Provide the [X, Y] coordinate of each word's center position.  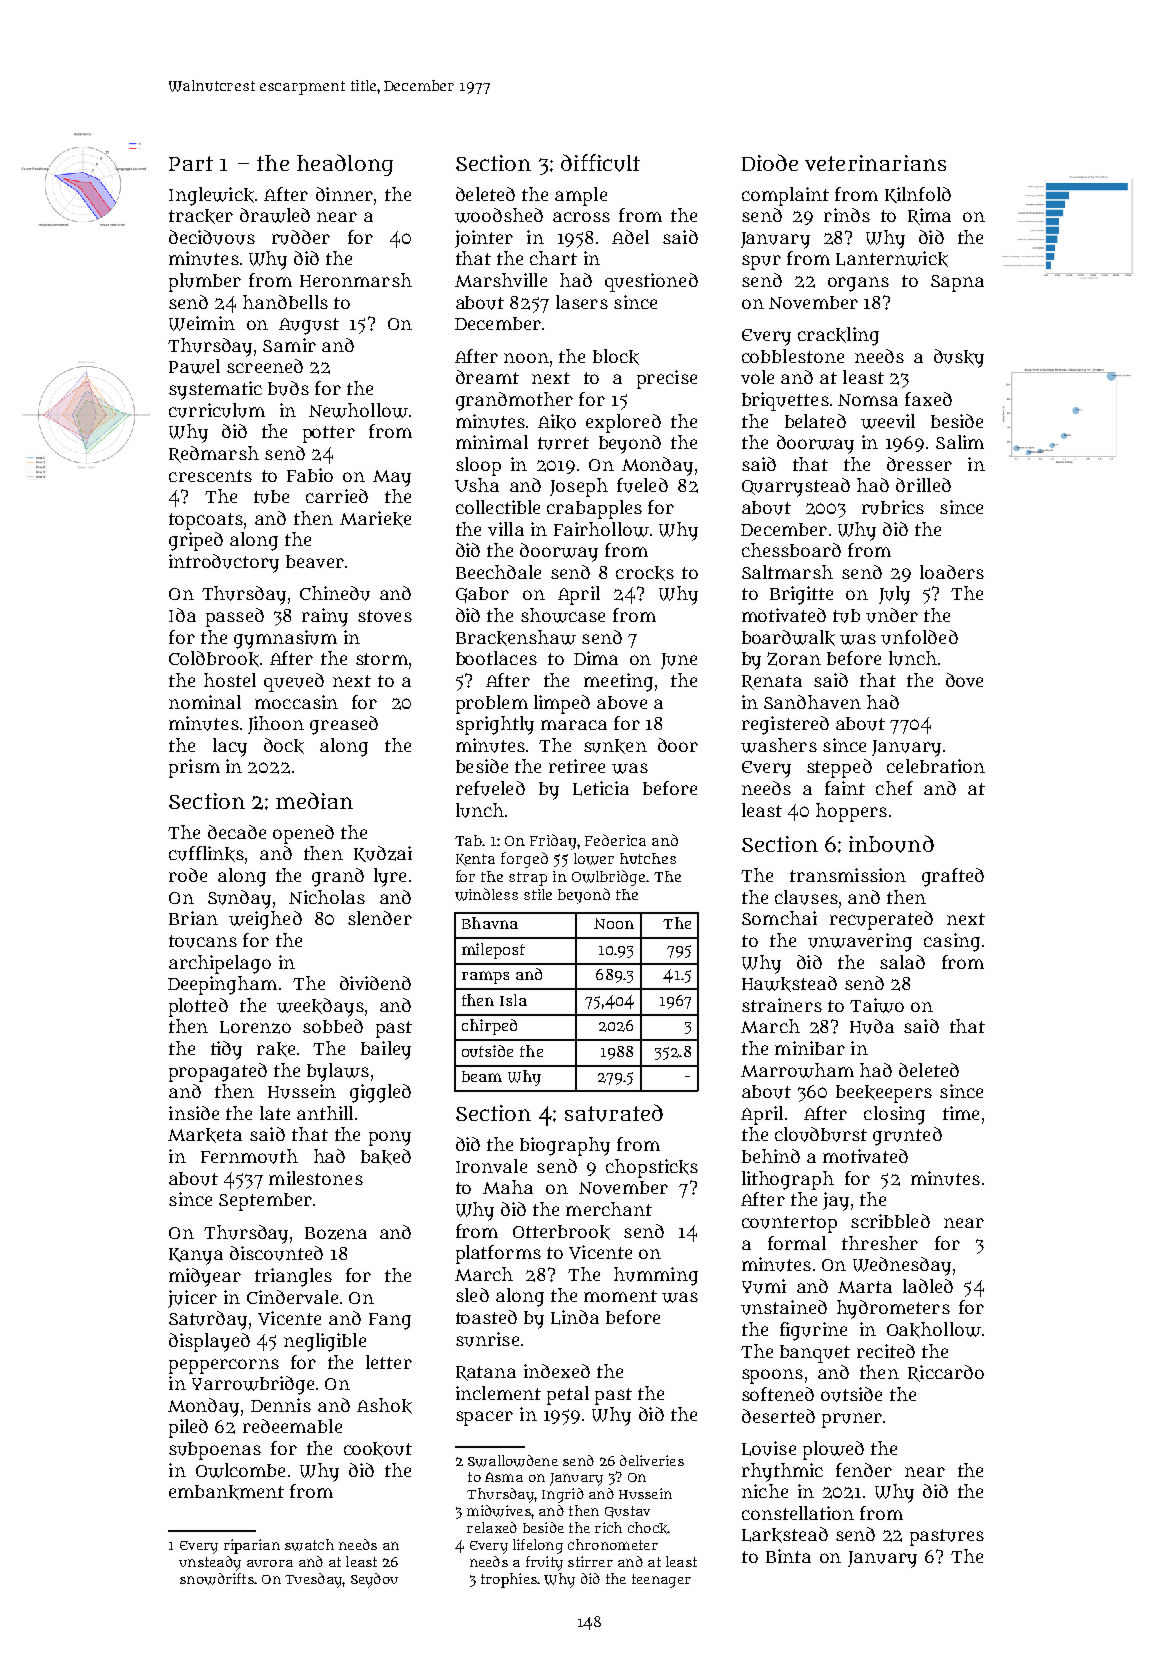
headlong [345, 165]
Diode [770, 162]
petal [568, 1395]
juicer [192, 1299]
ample [581, 196]
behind [771, 1156]
